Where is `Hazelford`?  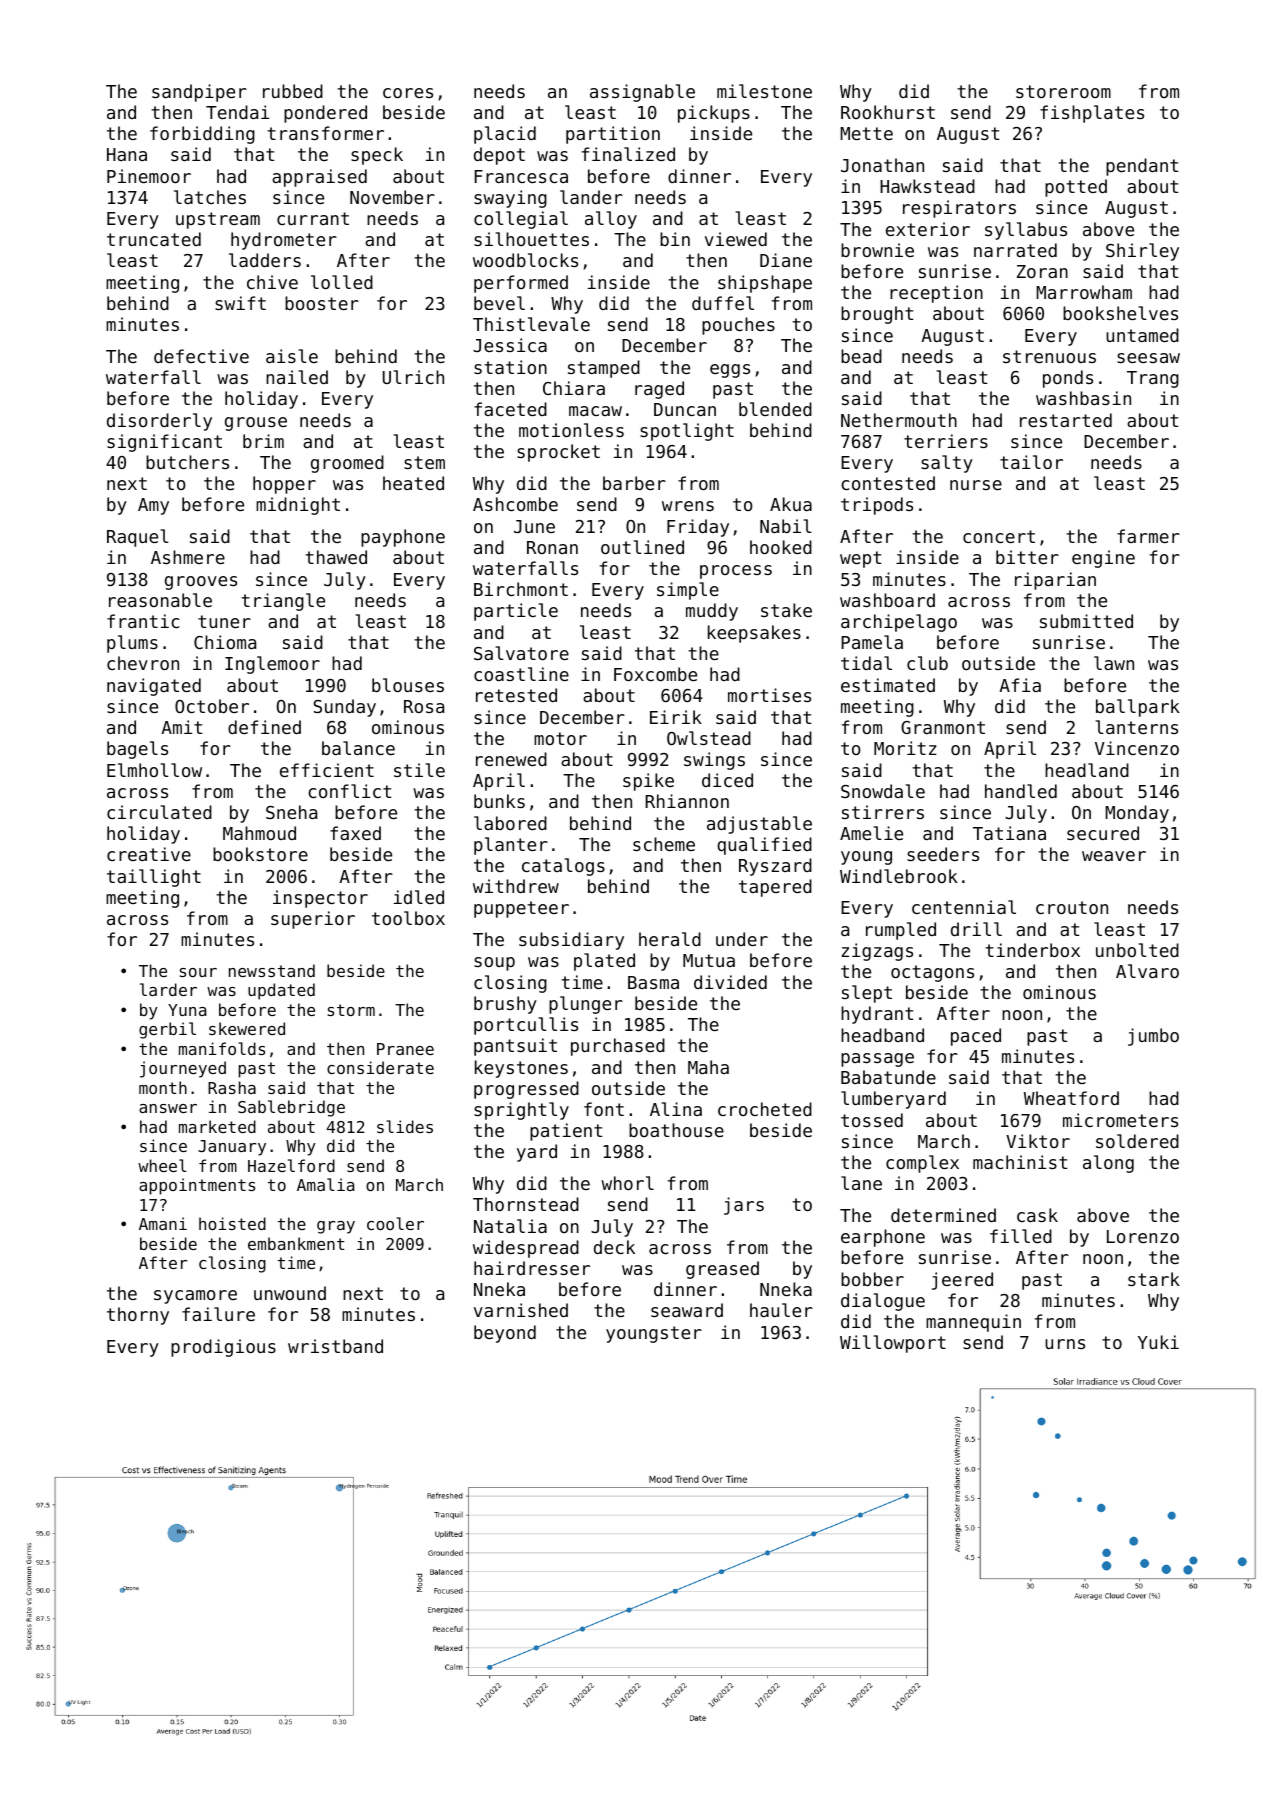
Hazelford is located at coordinates (291, 1165).
